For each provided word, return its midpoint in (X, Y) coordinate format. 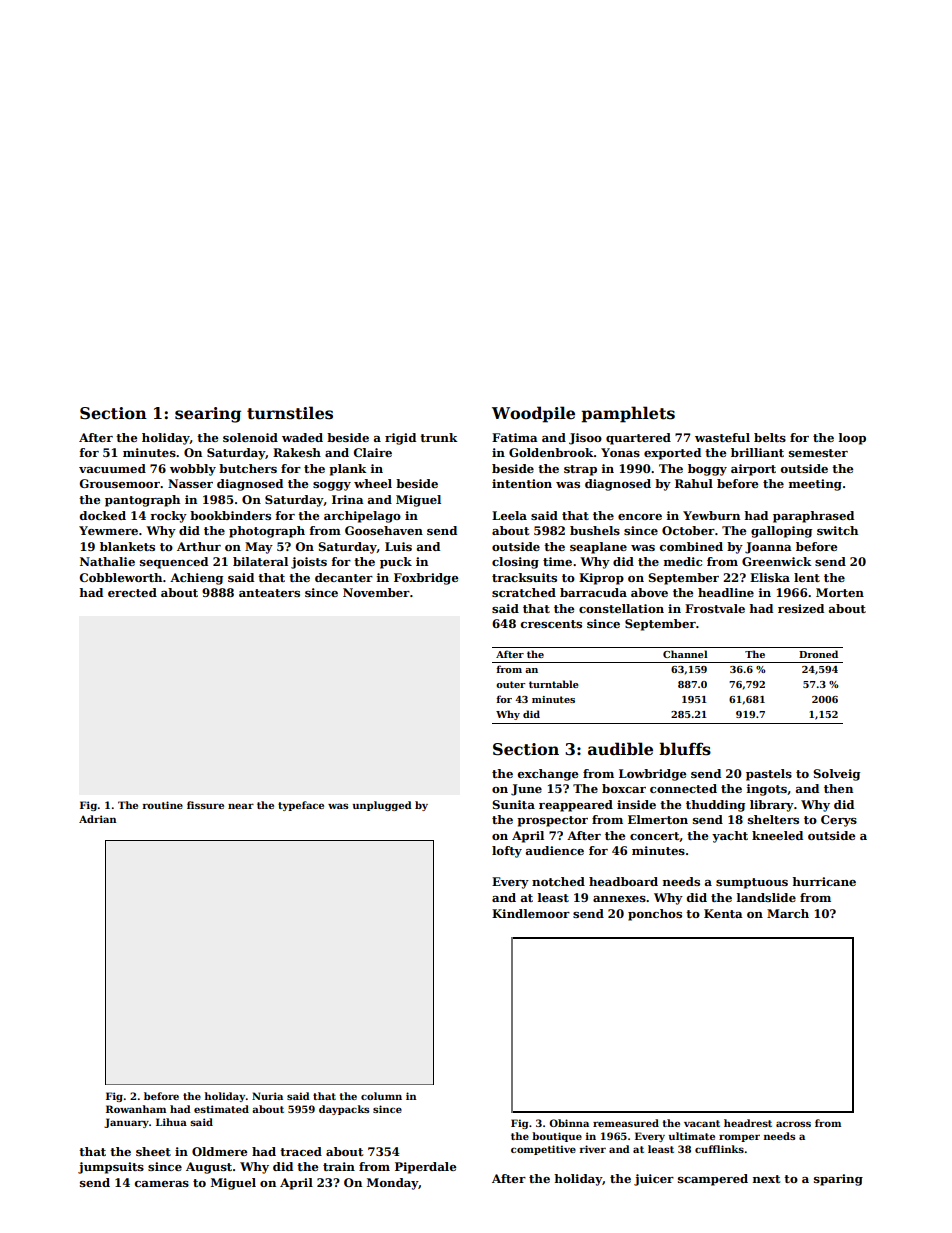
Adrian (97, 819)
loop (852, 439)
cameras (162, 1184)
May (259, 548)
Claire (373, 452)
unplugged (382, 806)
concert (655, 837)
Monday (392, 1184)
